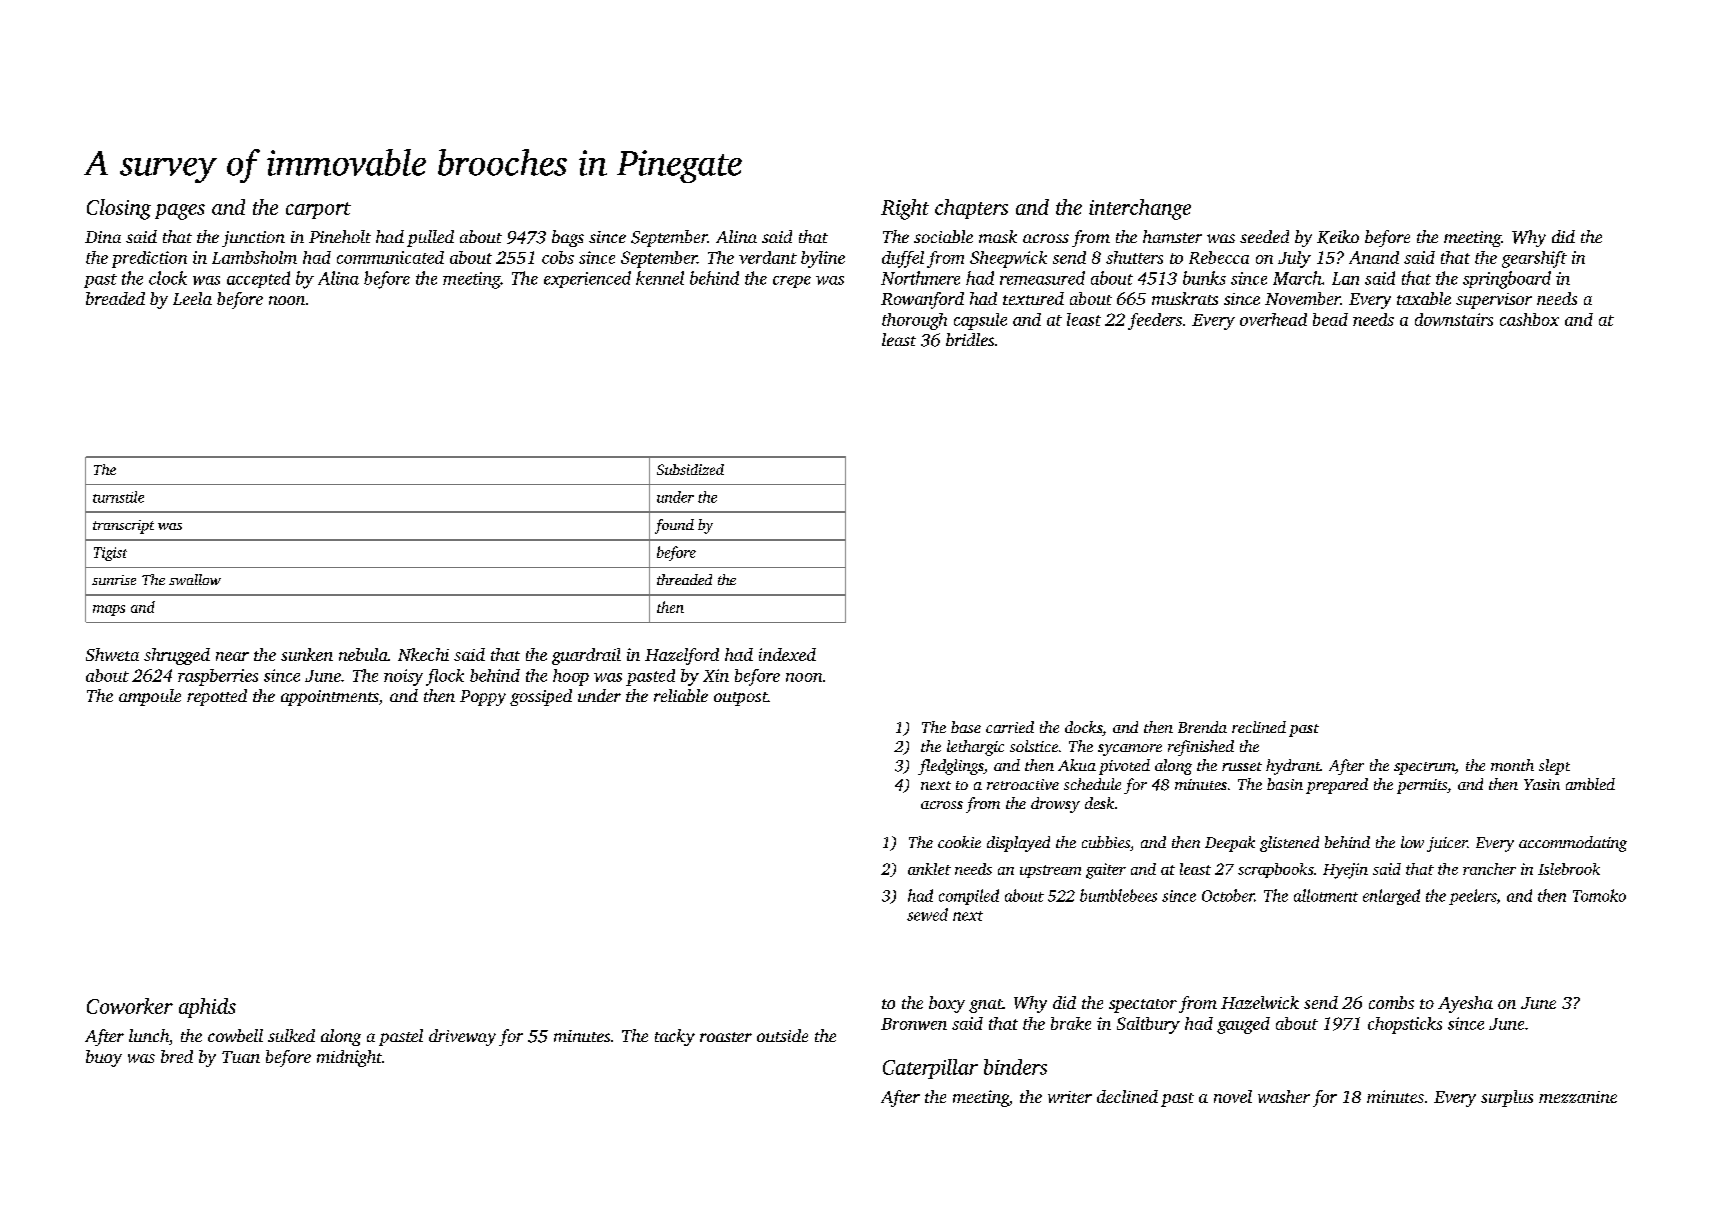 This page has width=1727, height=1221. Describe the element at coordinates (1070, 1097) in the page. I see `writer` at that location.
